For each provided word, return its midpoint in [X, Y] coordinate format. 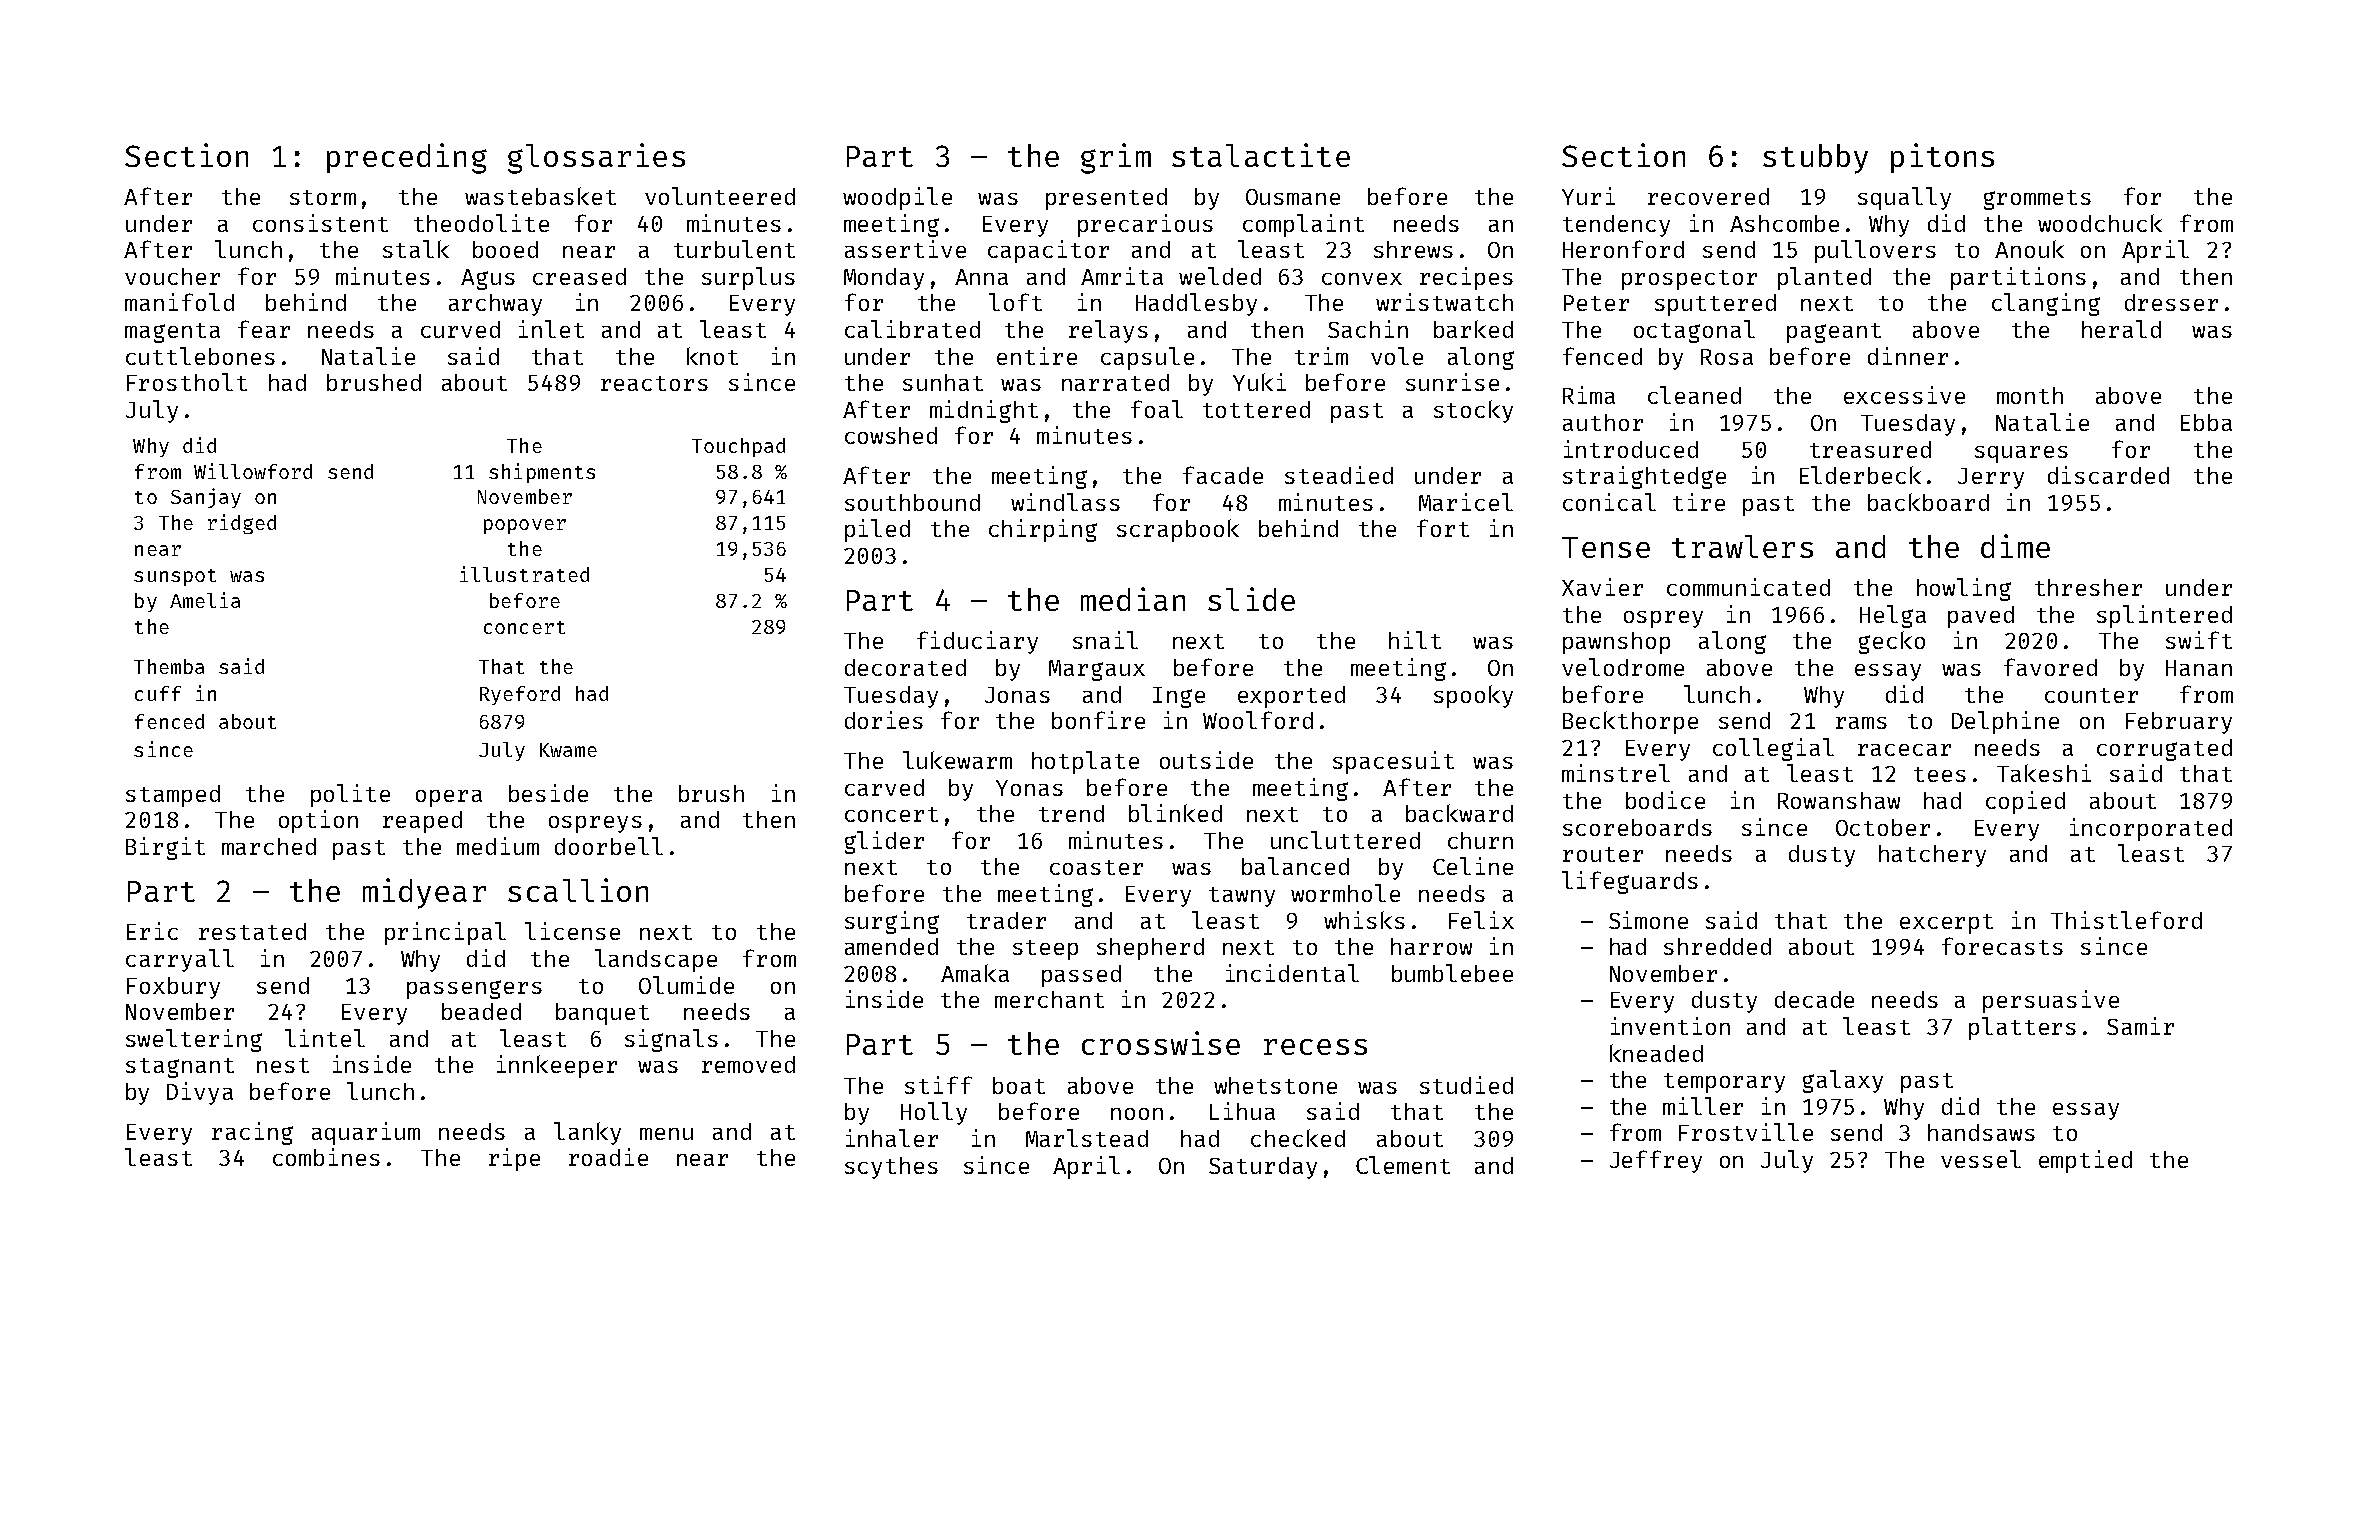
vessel [1981, 1159]
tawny [1242, 897]
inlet [551, 329]
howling [1964, 589]
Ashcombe [1784, 223]
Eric [152, 931]
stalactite [1261, 155]
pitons [1942, 158]
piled [877, 530]
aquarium [366, 1133]
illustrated [524, 574]
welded [1220, 276]
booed [505, 249]
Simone [1648, 920]
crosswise [1161, 1043]
